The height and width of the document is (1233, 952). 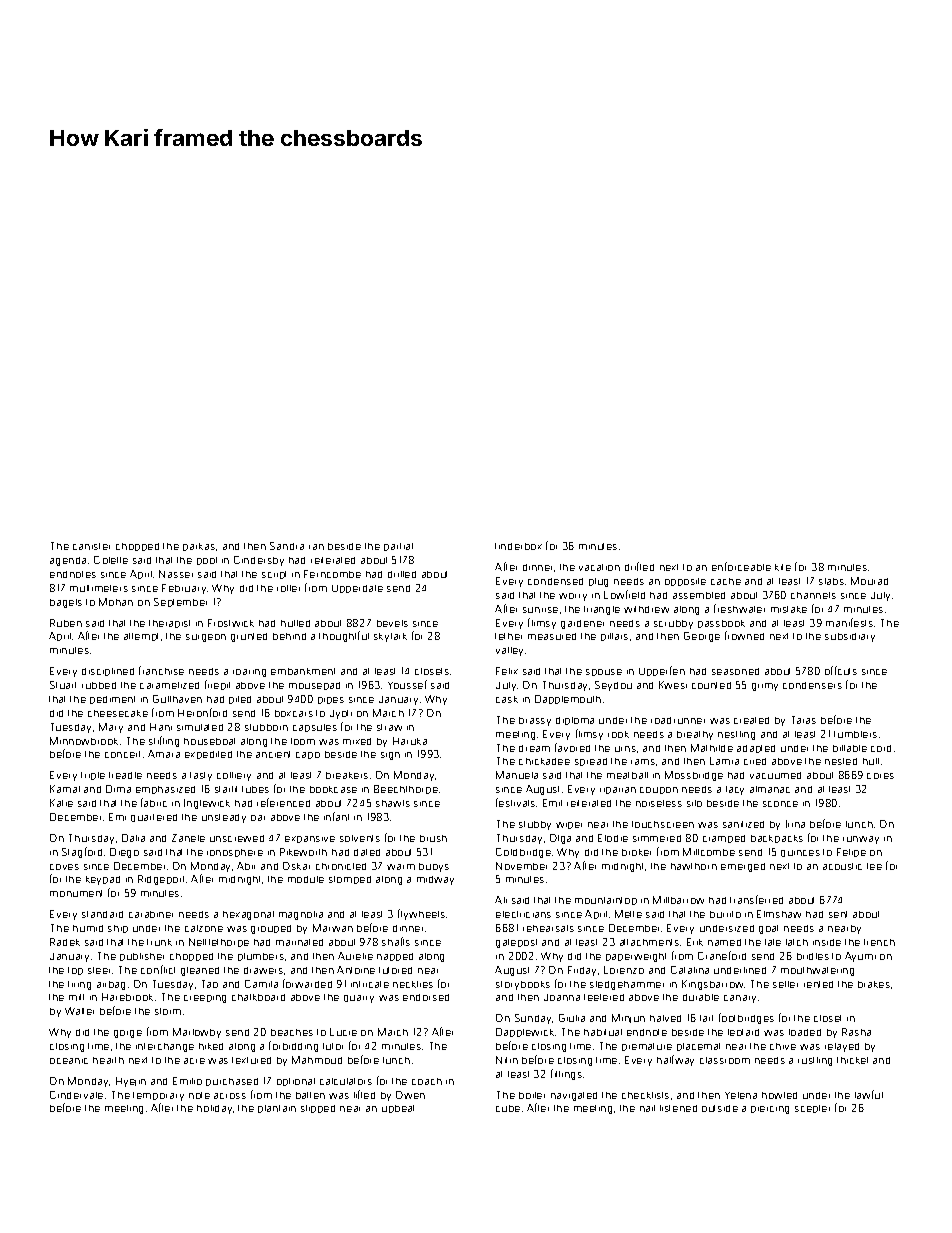 I want to click on temporary, so click(x=158, y=1096).
